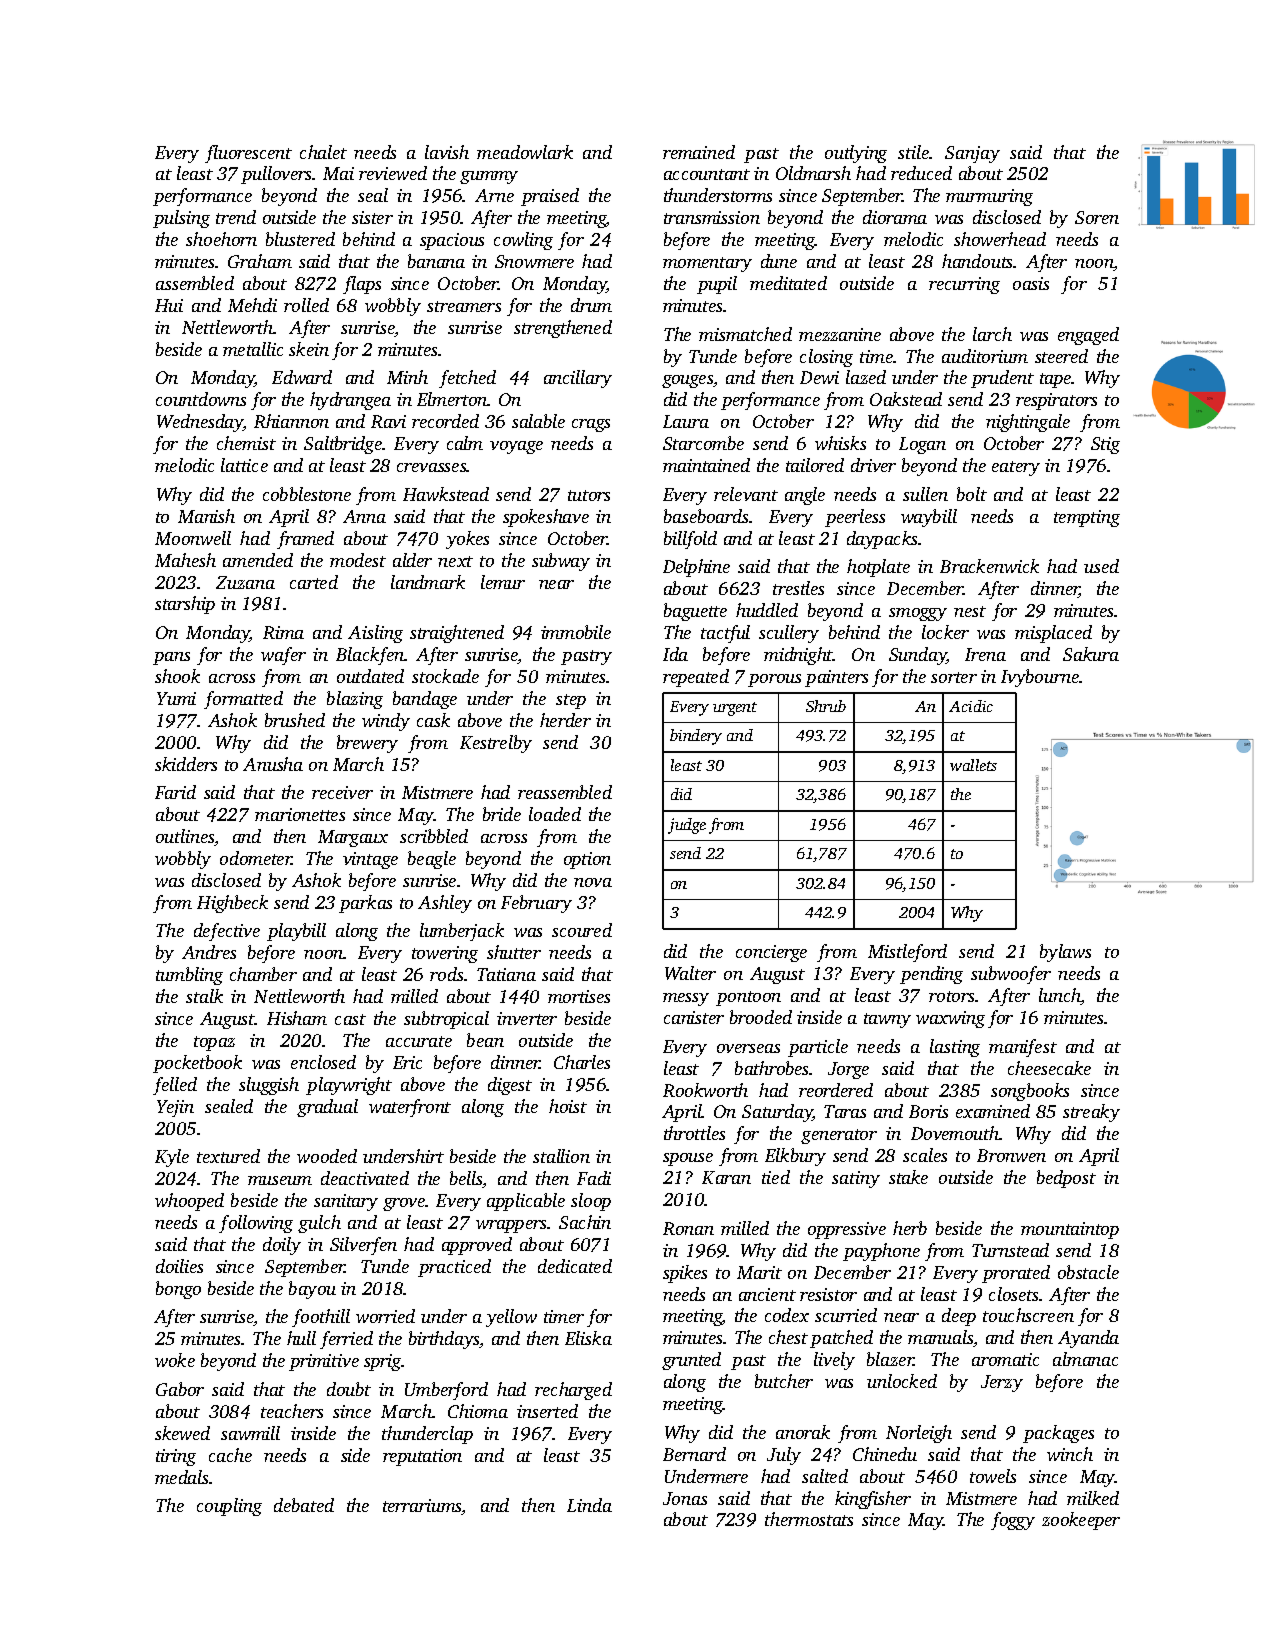 The height and width of the screenshot is (1650, 1275). I want to click on reviewed, so click(393, 173).
